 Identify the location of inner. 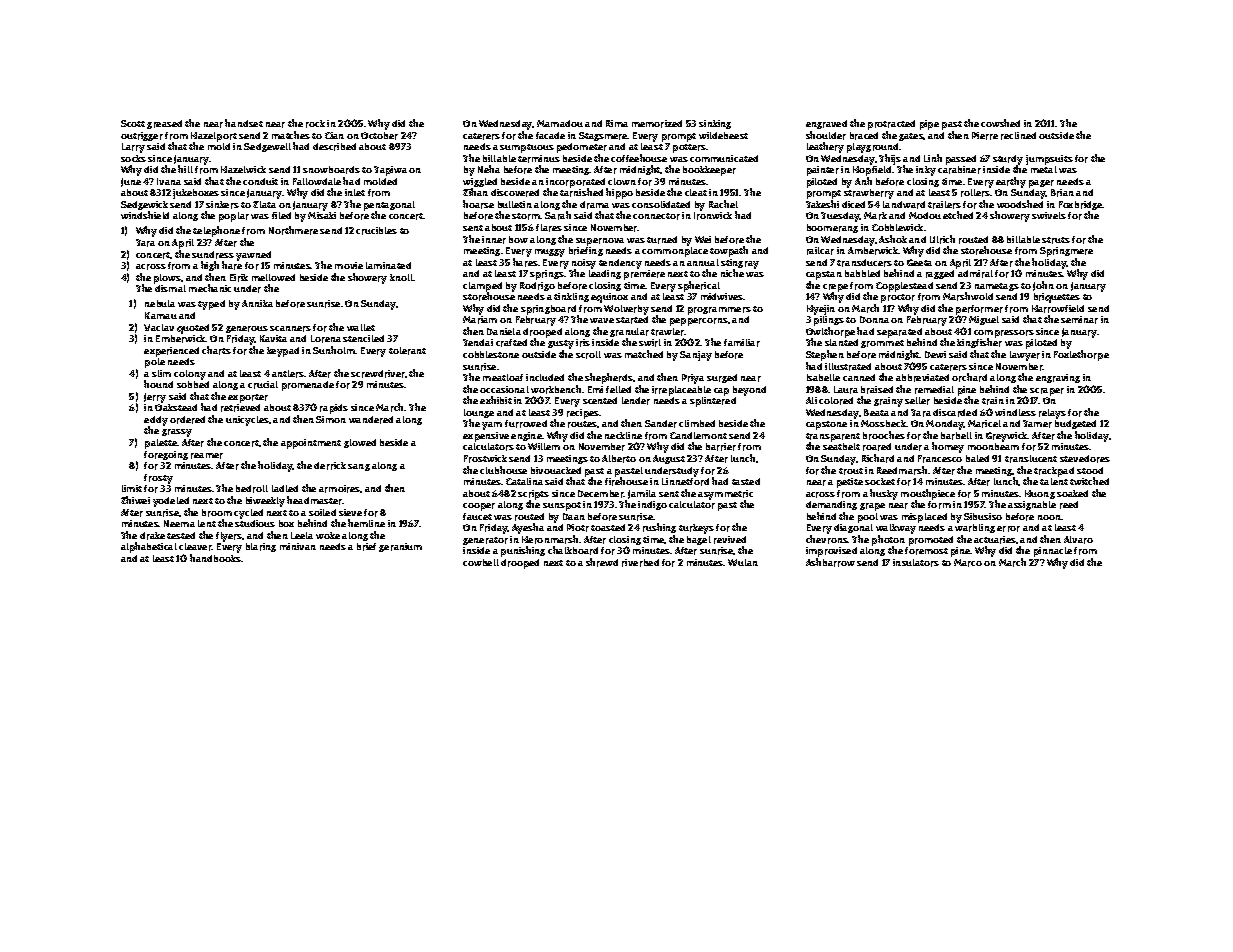
(494, 240).
